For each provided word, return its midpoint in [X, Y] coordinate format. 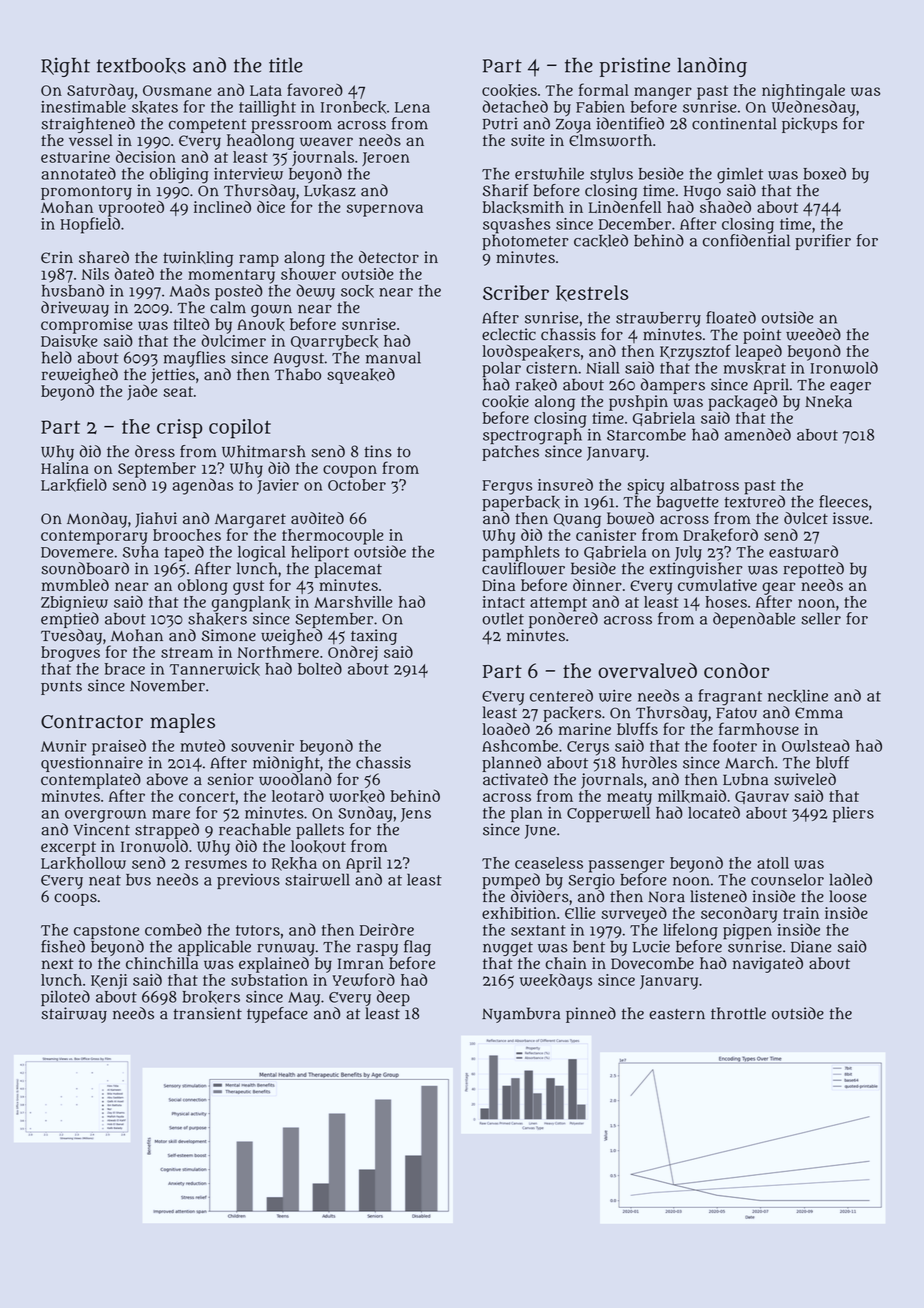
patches [510, 453]
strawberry [658, 319]
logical [262, 554]
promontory [86, 193]
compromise [87, 326]
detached [515, 106]
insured [565, 484]
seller [821, 618]
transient [207, 1013]
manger [663, 93]
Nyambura [521, 1015]
